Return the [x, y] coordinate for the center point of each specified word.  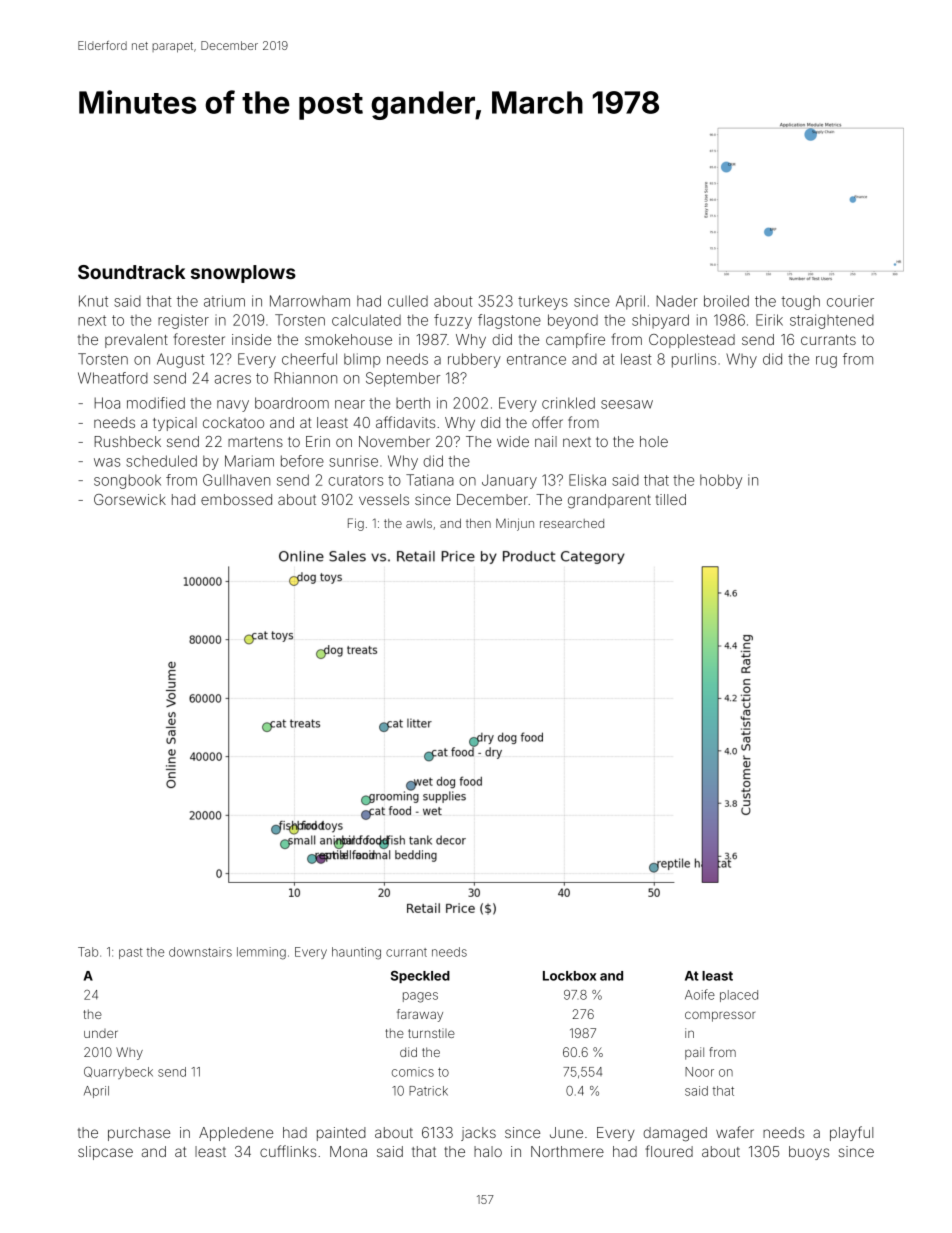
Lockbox [569, 976]
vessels [384, 499]
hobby [721, 481]
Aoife [700, 994]
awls [419, 523]
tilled [671, 499]
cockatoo [233, 422]
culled [408, 301]
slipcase [105, 1153]
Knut [93, 301]
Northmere [567, 1151]
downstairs [200, 952]
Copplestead [692, 341]
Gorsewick [130, 499]
